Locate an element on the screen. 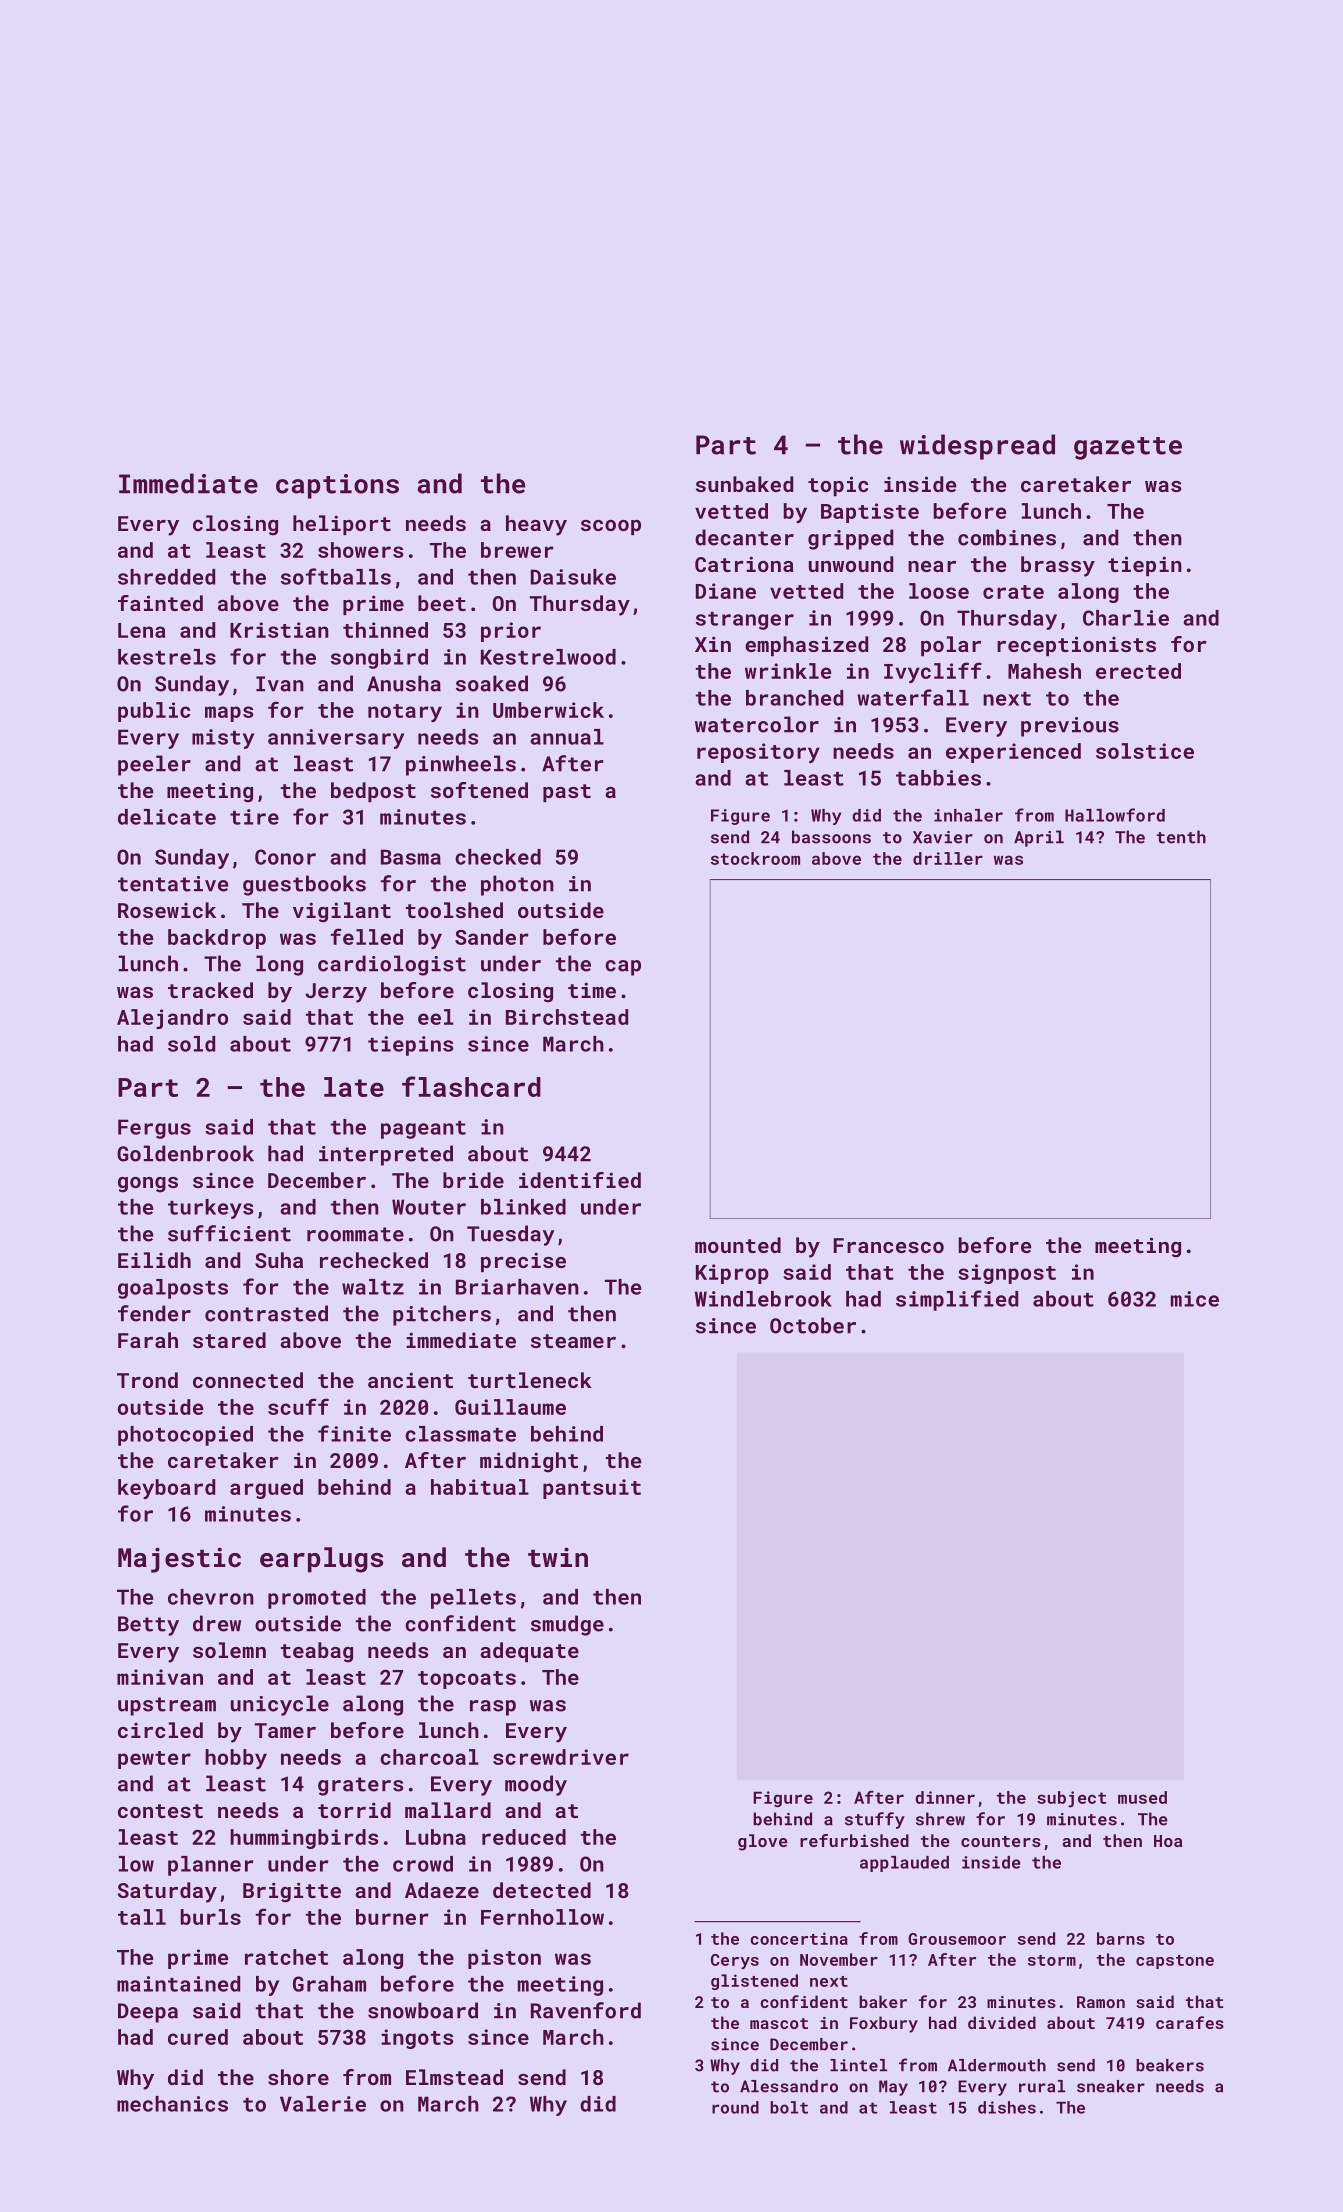 The image size is (1343, 2212). flashcard is located at coordinates (471, 1086).
